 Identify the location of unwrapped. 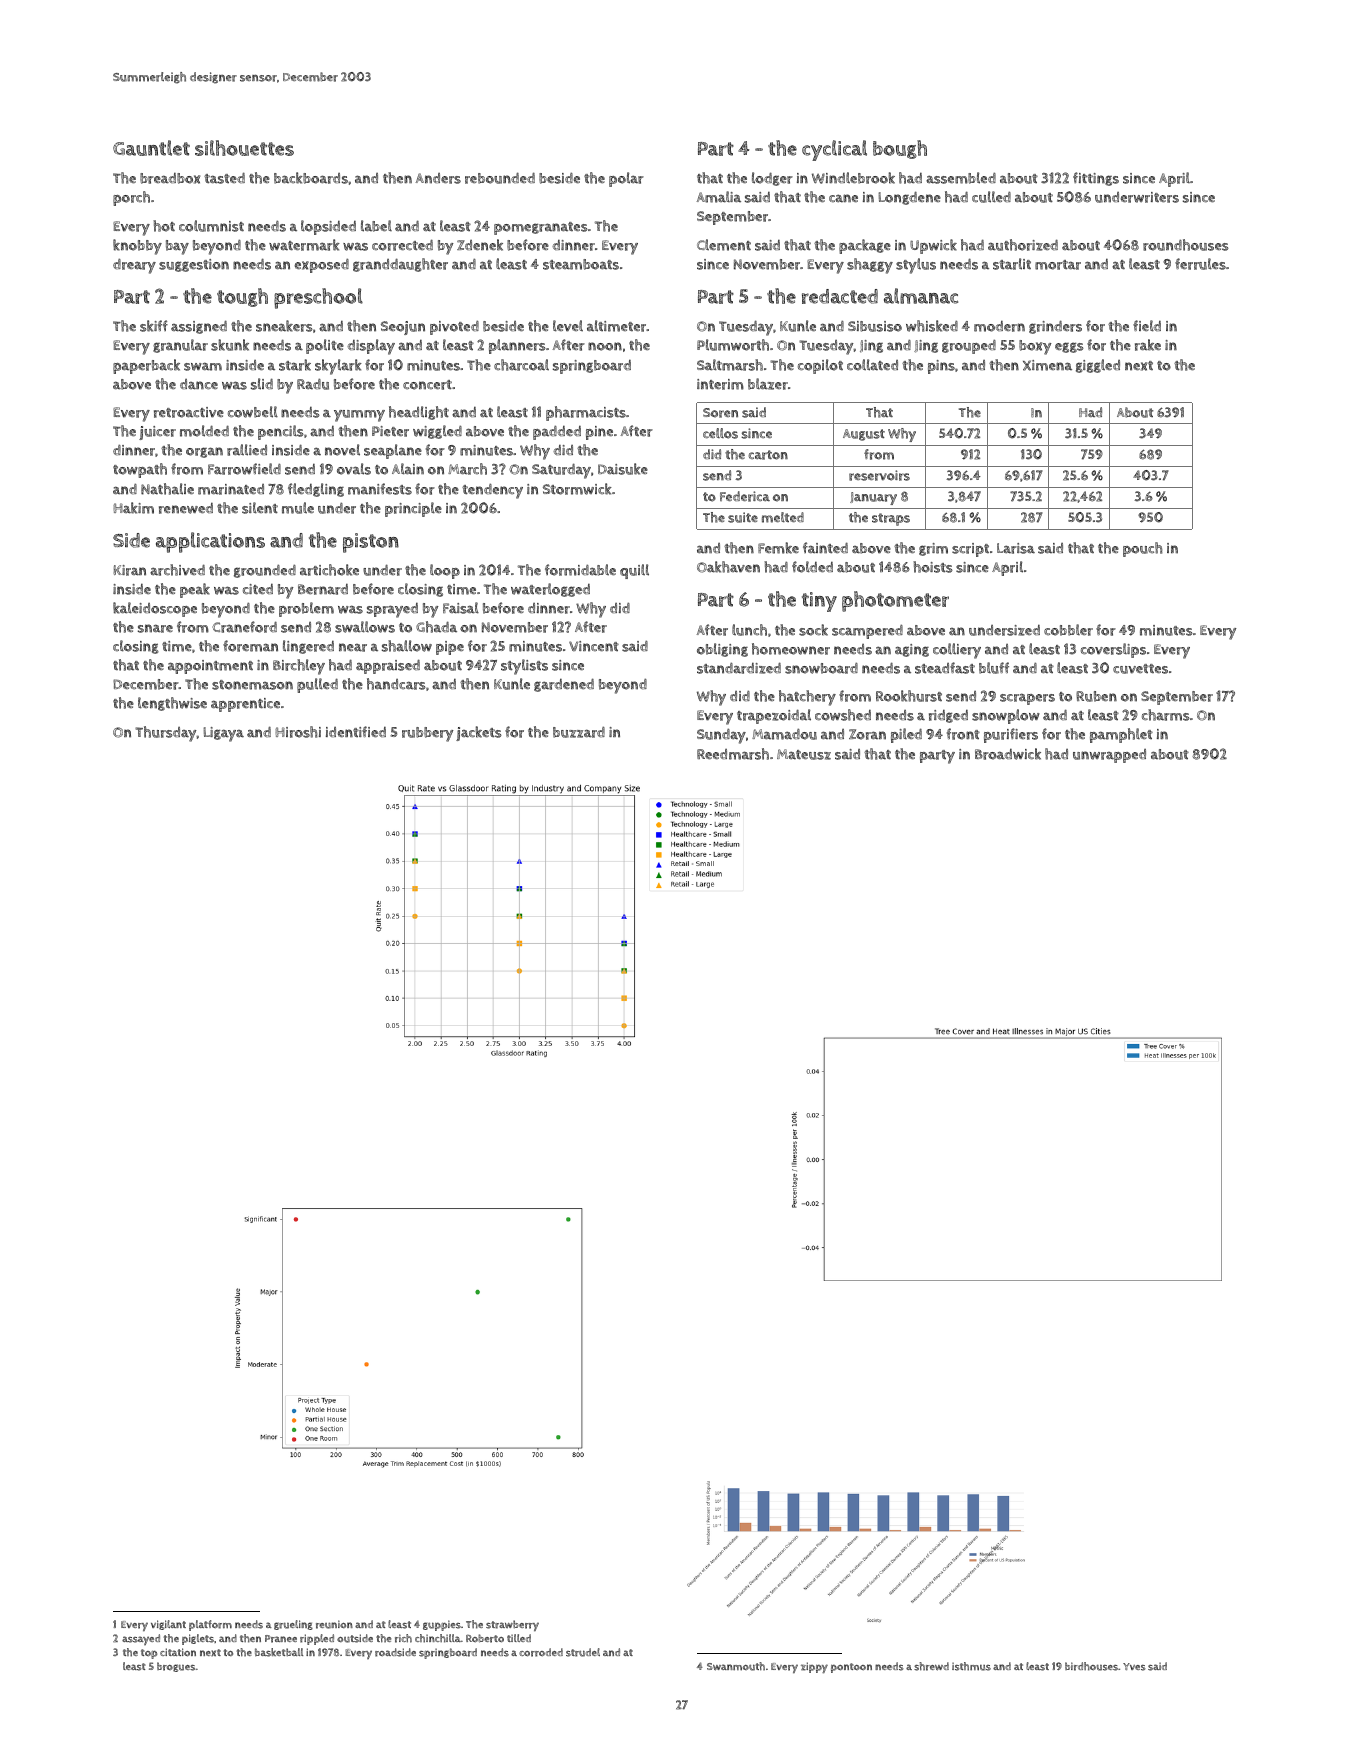
(1109, 756).
